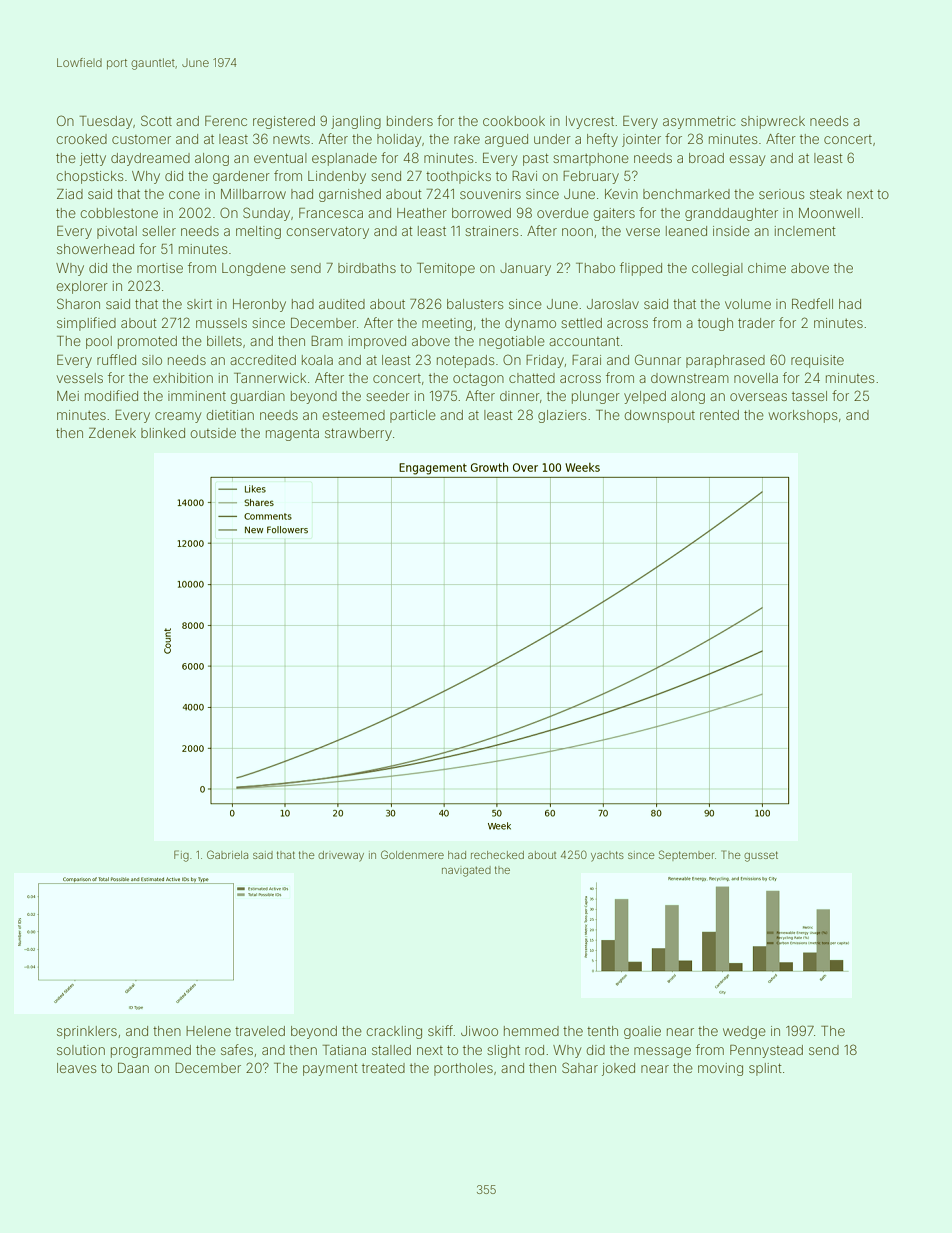 The width and height of the document is (952, 1233). I want to click on balusters, so click(475, 304).
